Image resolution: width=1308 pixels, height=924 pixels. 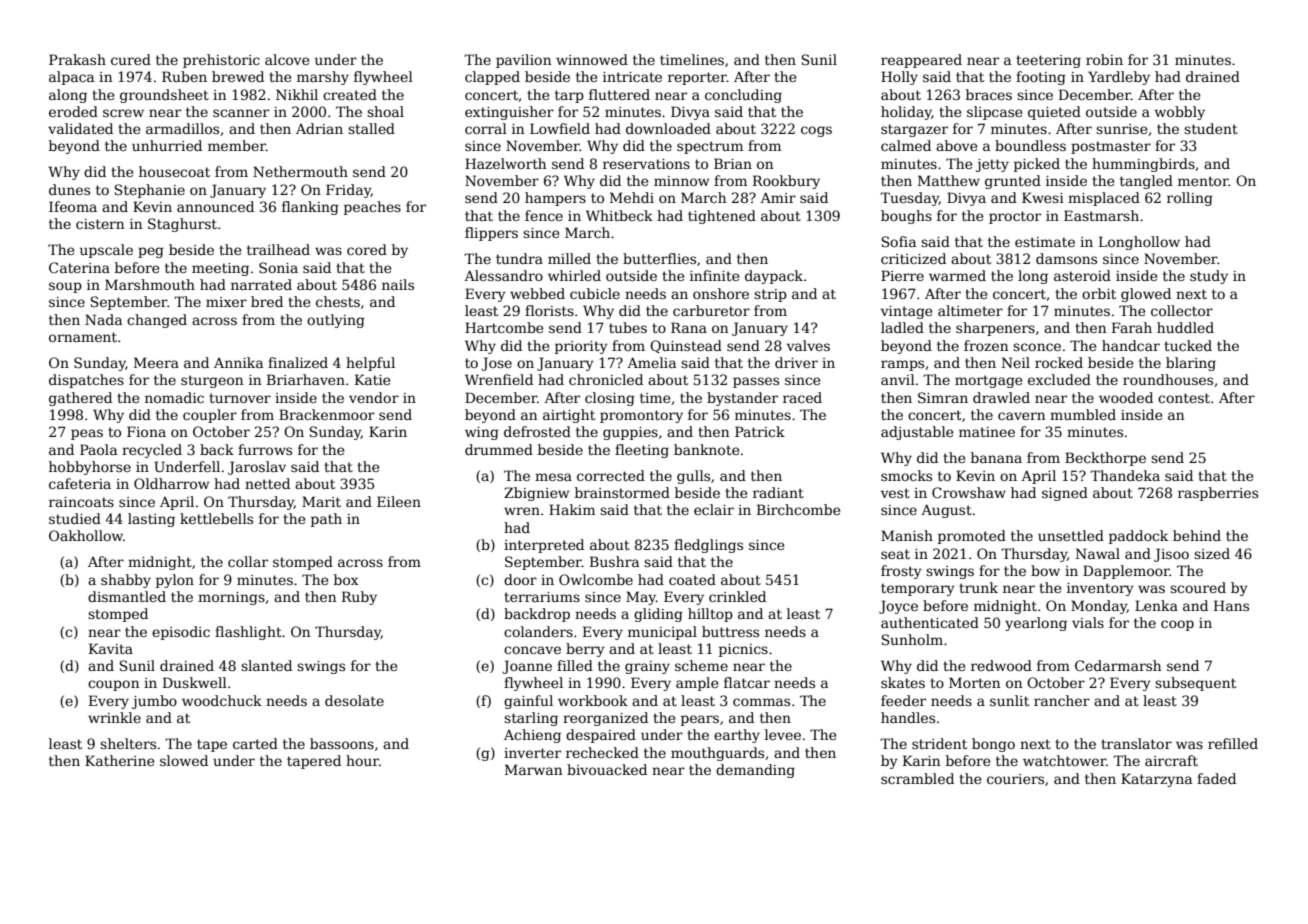 What do you see at coordinates (492, 78) in the image?
I see `clapped` at bounding box center [492, 78].
